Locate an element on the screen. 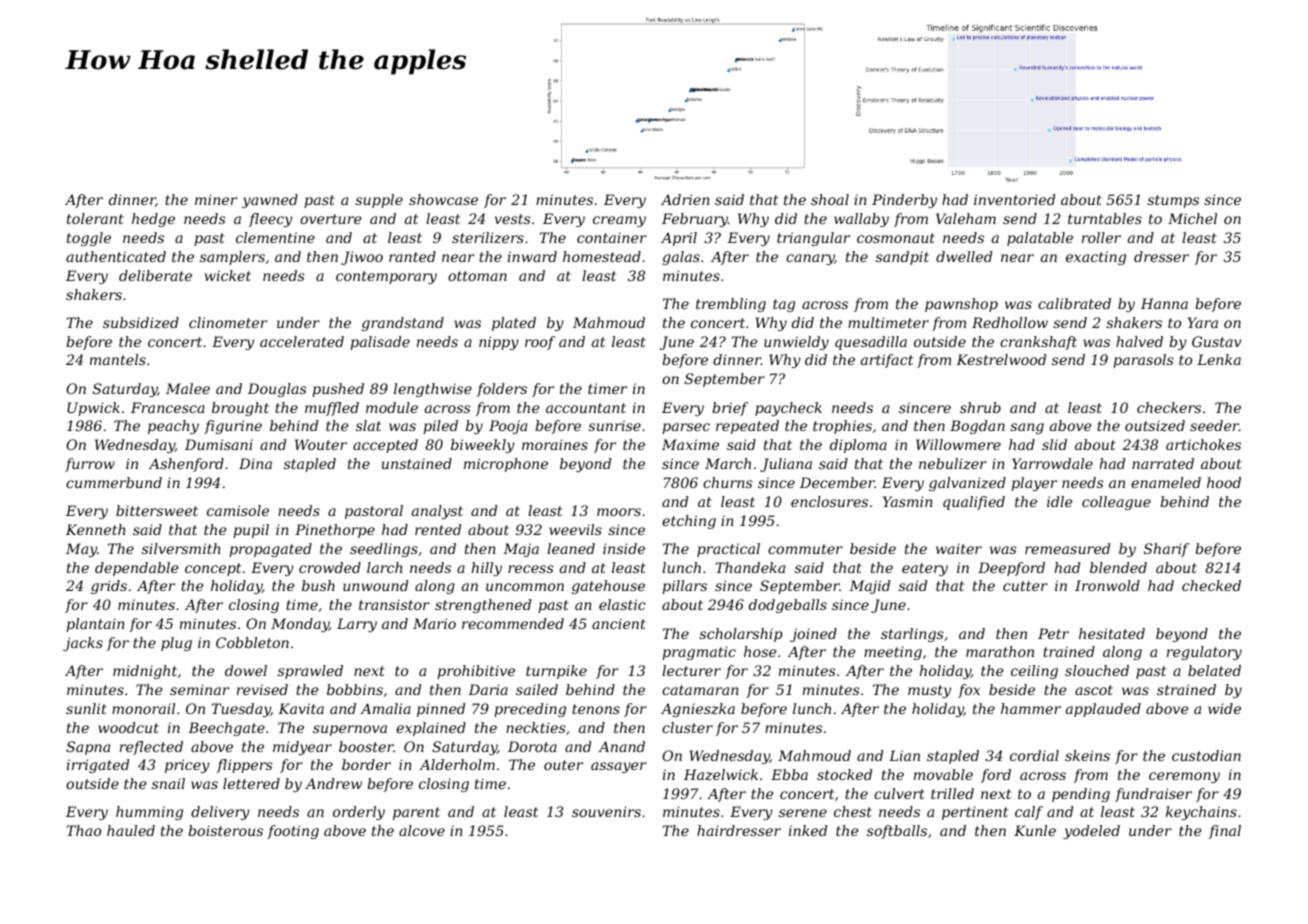 The width and height of the screenshot is (1308, 924). Ironwold is located at coordinates (1107, 585).
